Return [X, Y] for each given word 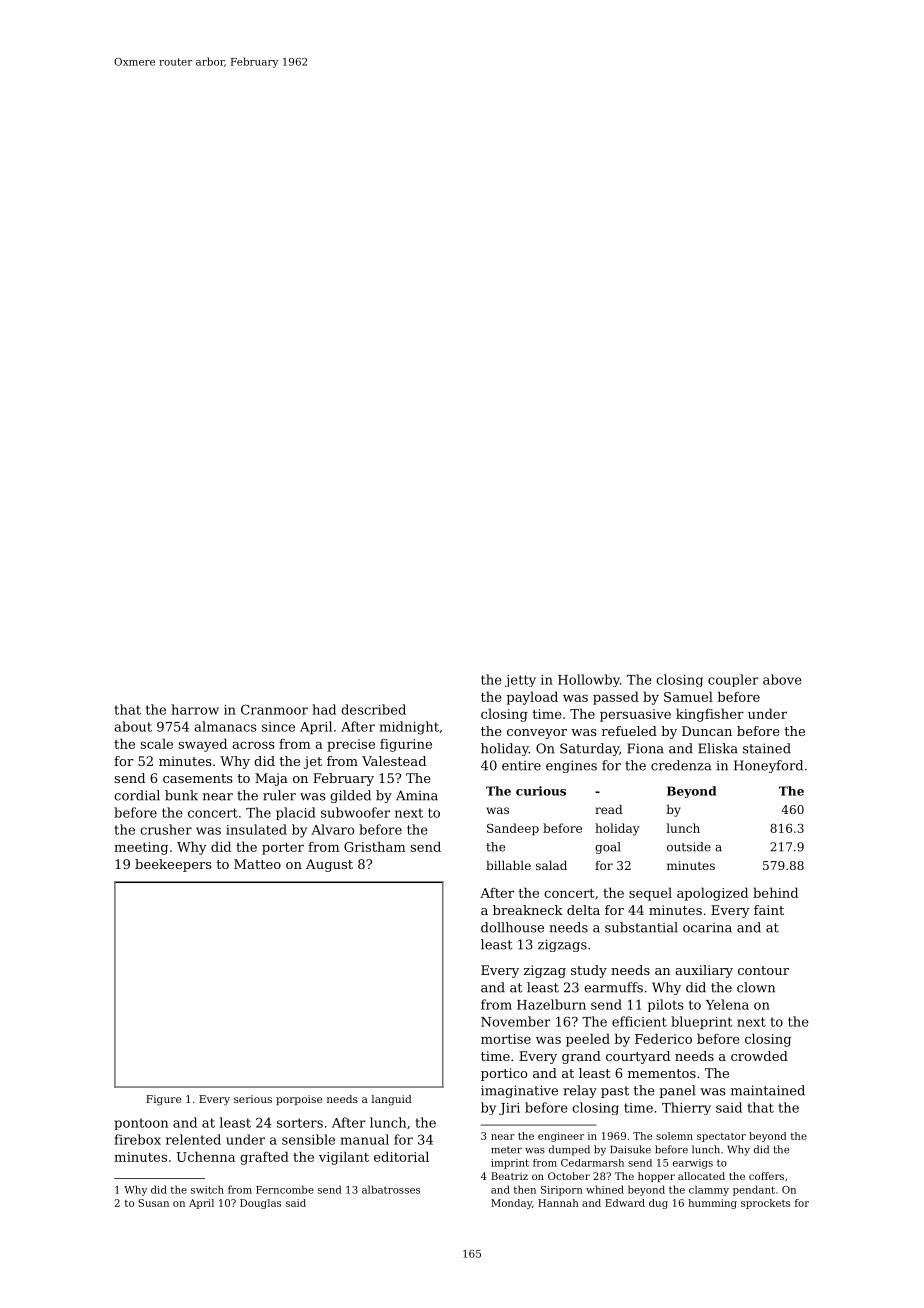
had [324, 709]
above [782, 679]
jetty [520, 681]
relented [193, 1139]
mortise [506, 1039]
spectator [721, 1137]
